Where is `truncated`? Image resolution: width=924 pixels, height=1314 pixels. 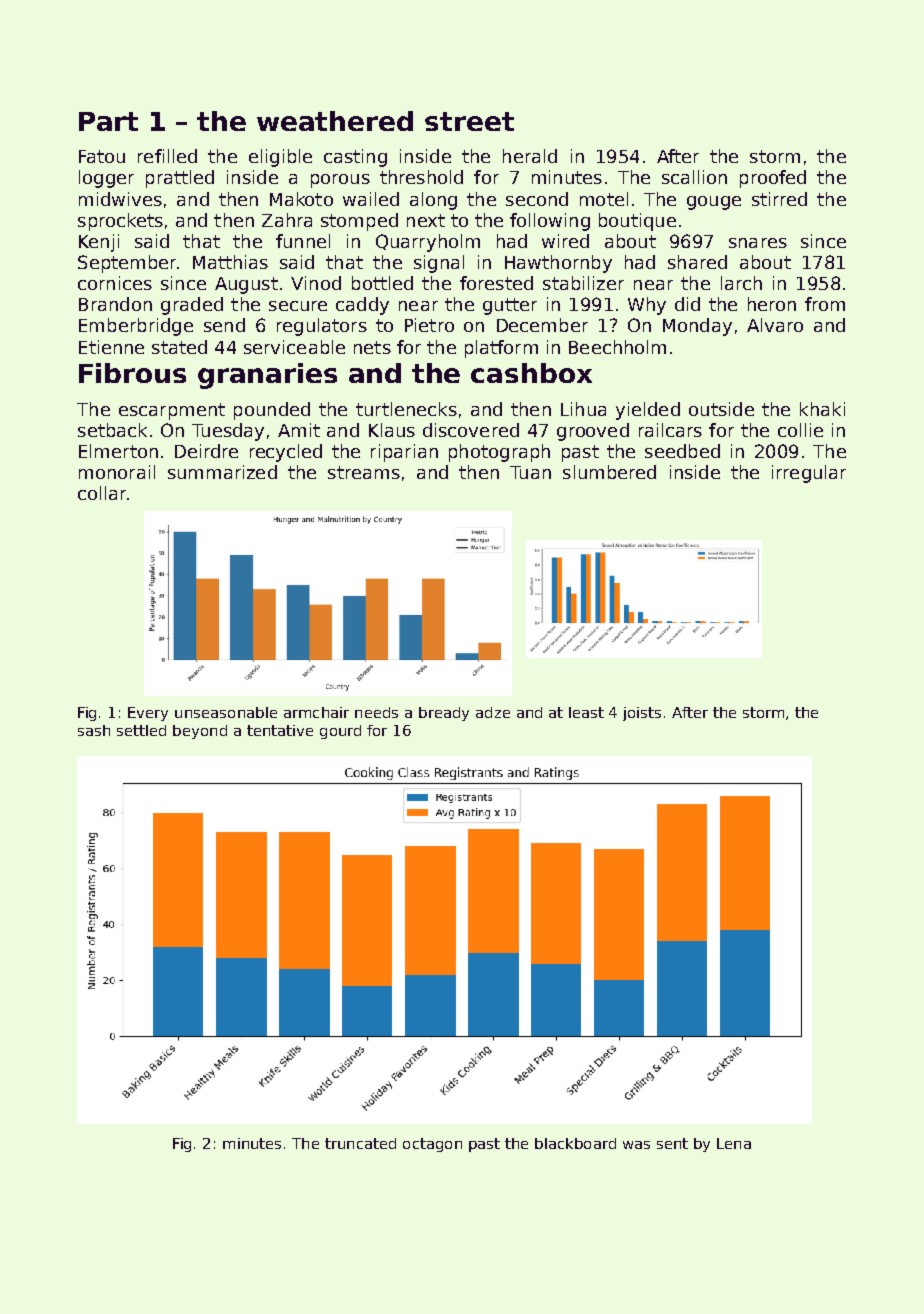 truncated is located at coordinates (360, 1143).
